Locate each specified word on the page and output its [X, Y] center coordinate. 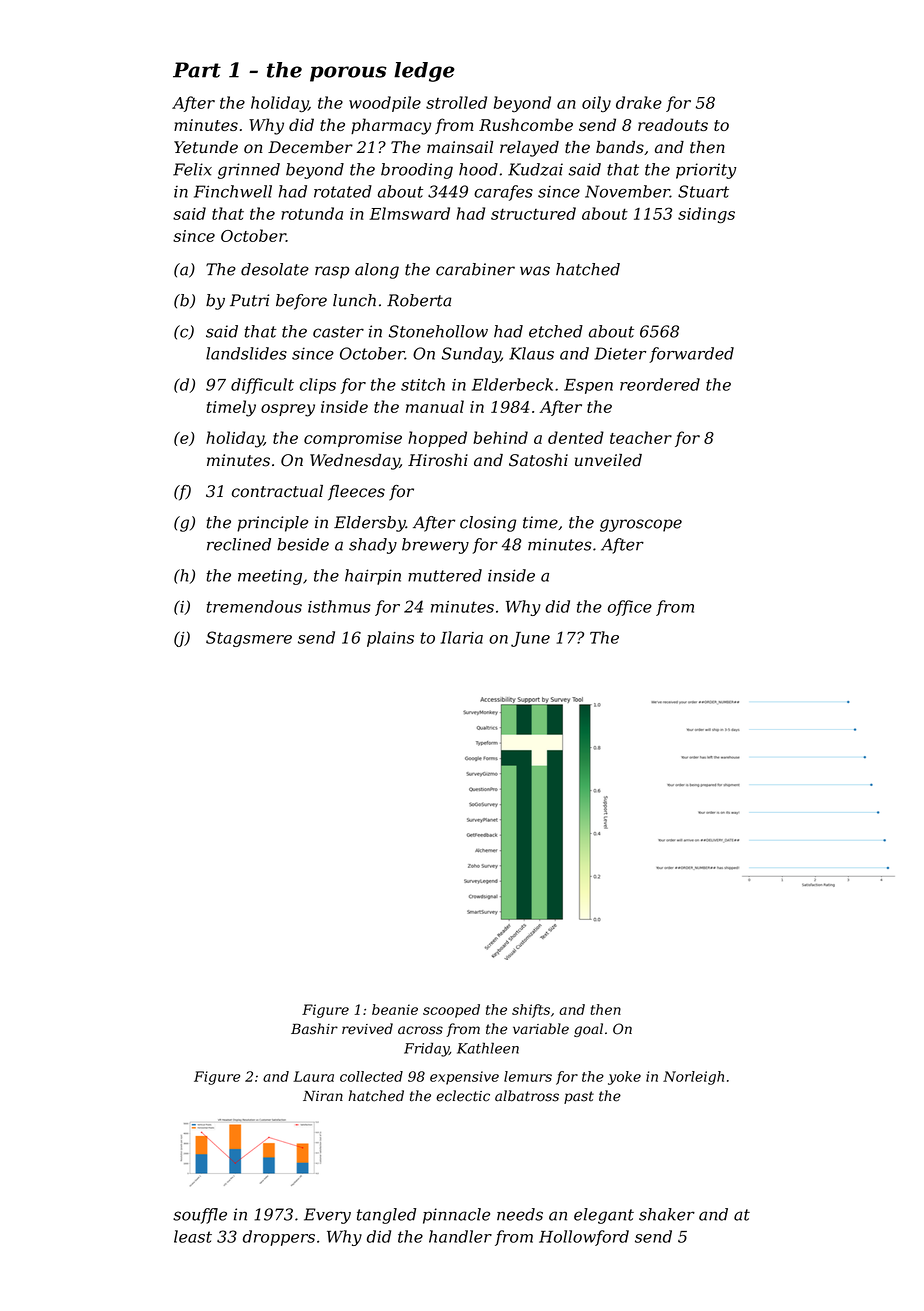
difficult [262, 386]
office [630, 608]
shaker [667, 1214]
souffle [200, 1216]
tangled [386, 1216]
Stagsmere [249, 639]
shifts [531, 1011]
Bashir [314, 1029]
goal [588, 1030]
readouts [673, 124]
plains [390, 639]
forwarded [691, 355]
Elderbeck [512, 384]
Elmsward [409, 213]
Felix [192, 169]
